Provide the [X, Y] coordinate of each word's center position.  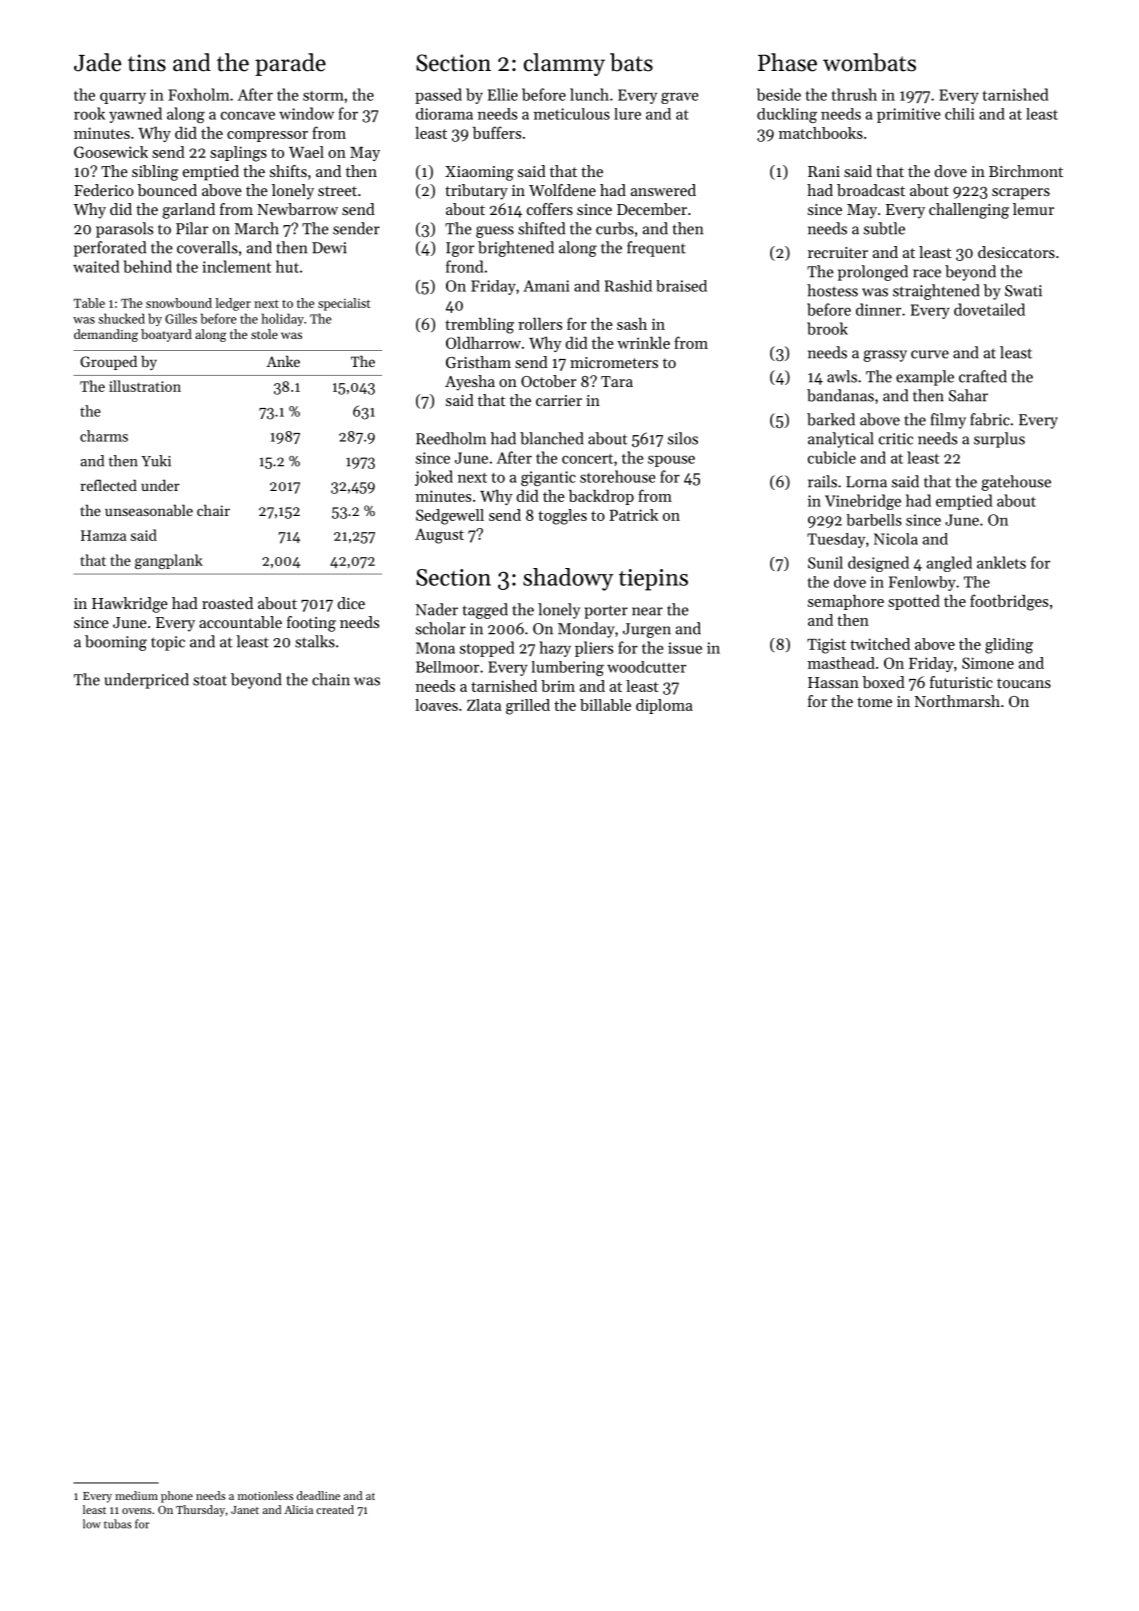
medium [136, 1495]
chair [213, 510]
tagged [485, 611]
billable [605, 705]
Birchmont [1026, 171]
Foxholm [198, 94]
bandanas [840, 395]
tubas [118, 1524]
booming [116, 643]
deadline [318, 1495]
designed [878, 564]
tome [874, 702]
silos [683, 438]
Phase [787, 62]
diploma [664, 706]
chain [331, 679]
